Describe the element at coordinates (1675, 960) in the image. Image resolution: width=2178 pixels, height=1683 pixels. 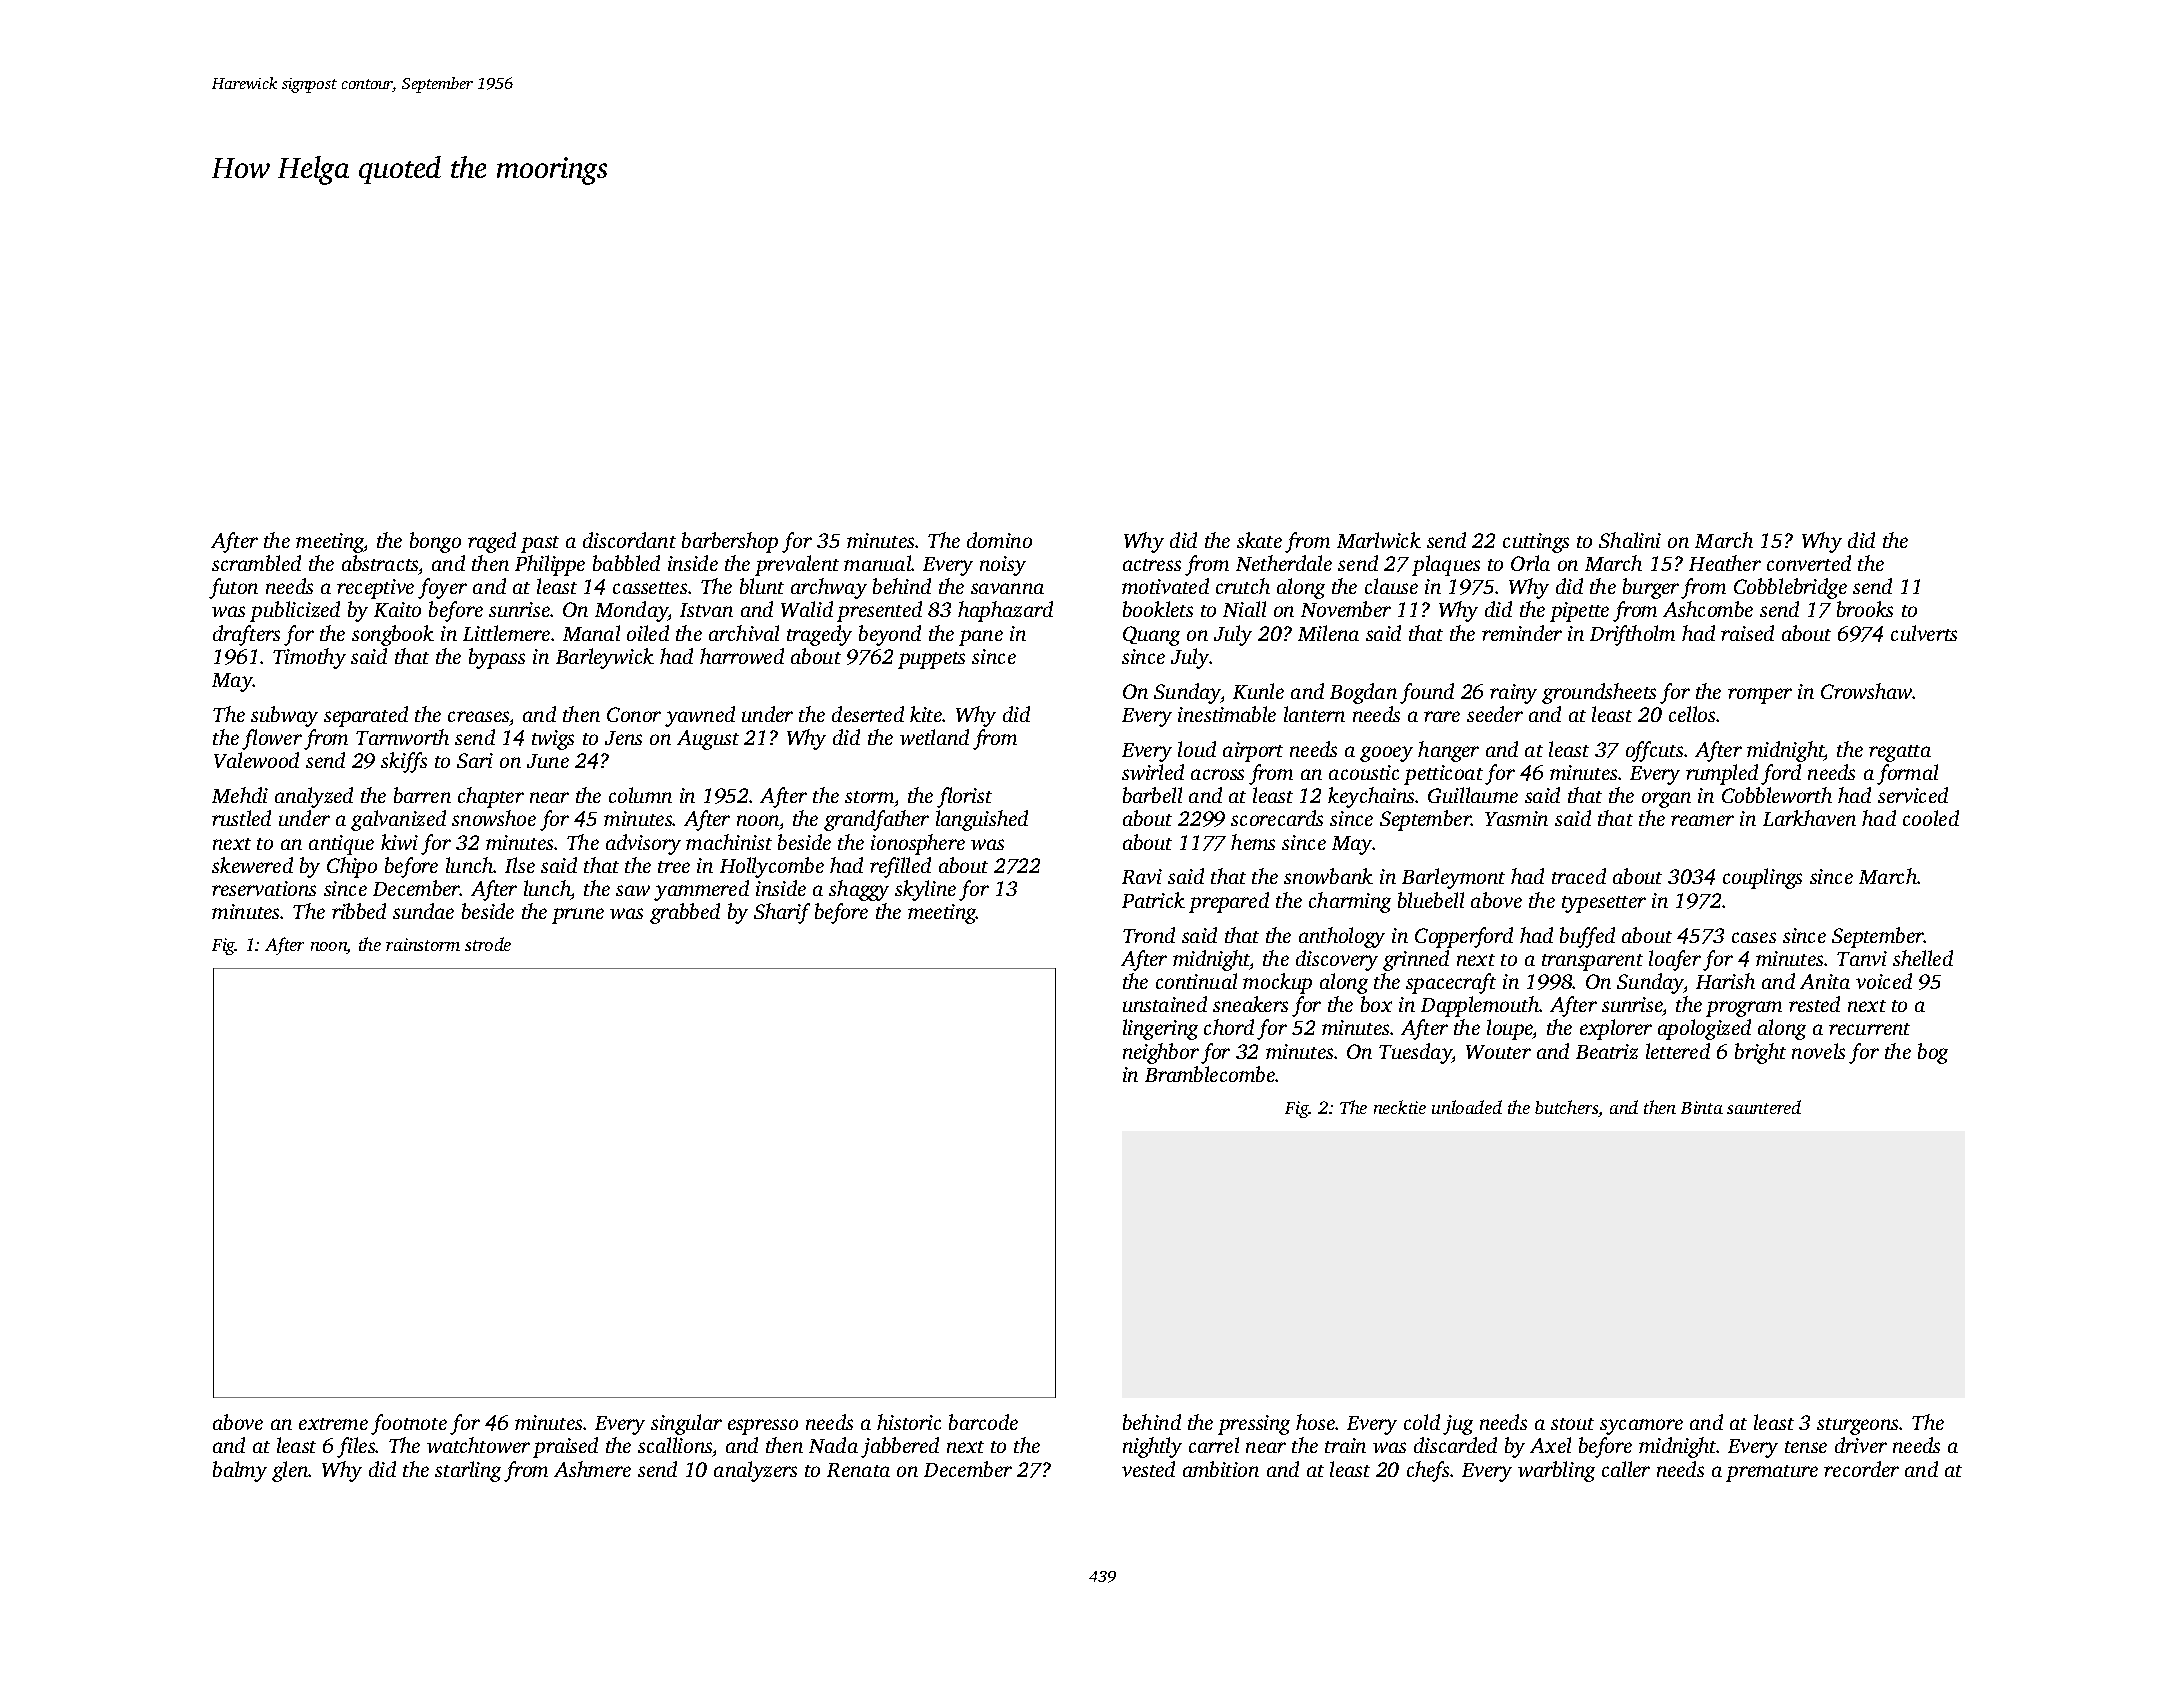
I see `loafer` at that location.
